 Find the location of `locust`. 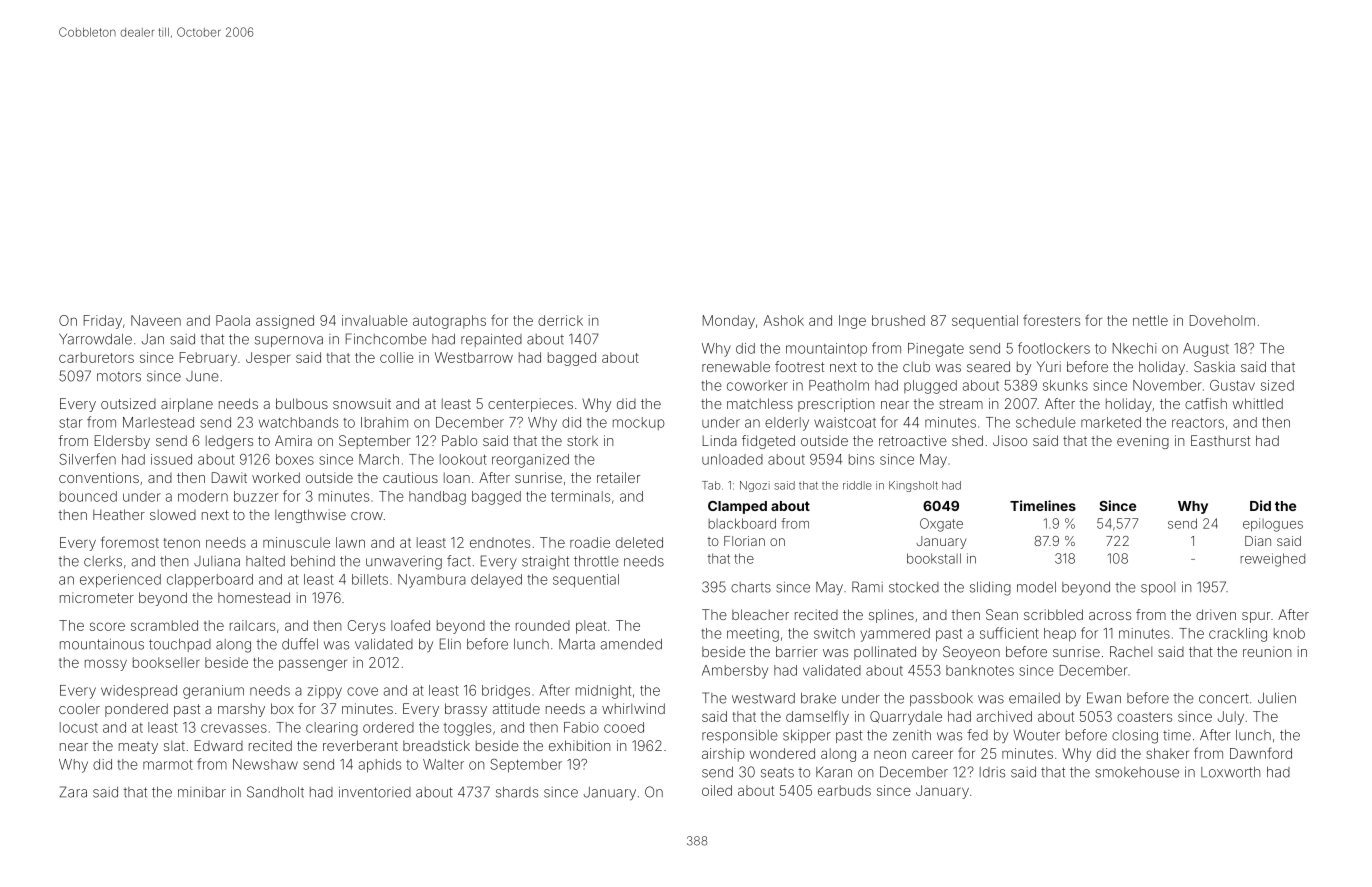

locust is located at coordinates (79, 727).
